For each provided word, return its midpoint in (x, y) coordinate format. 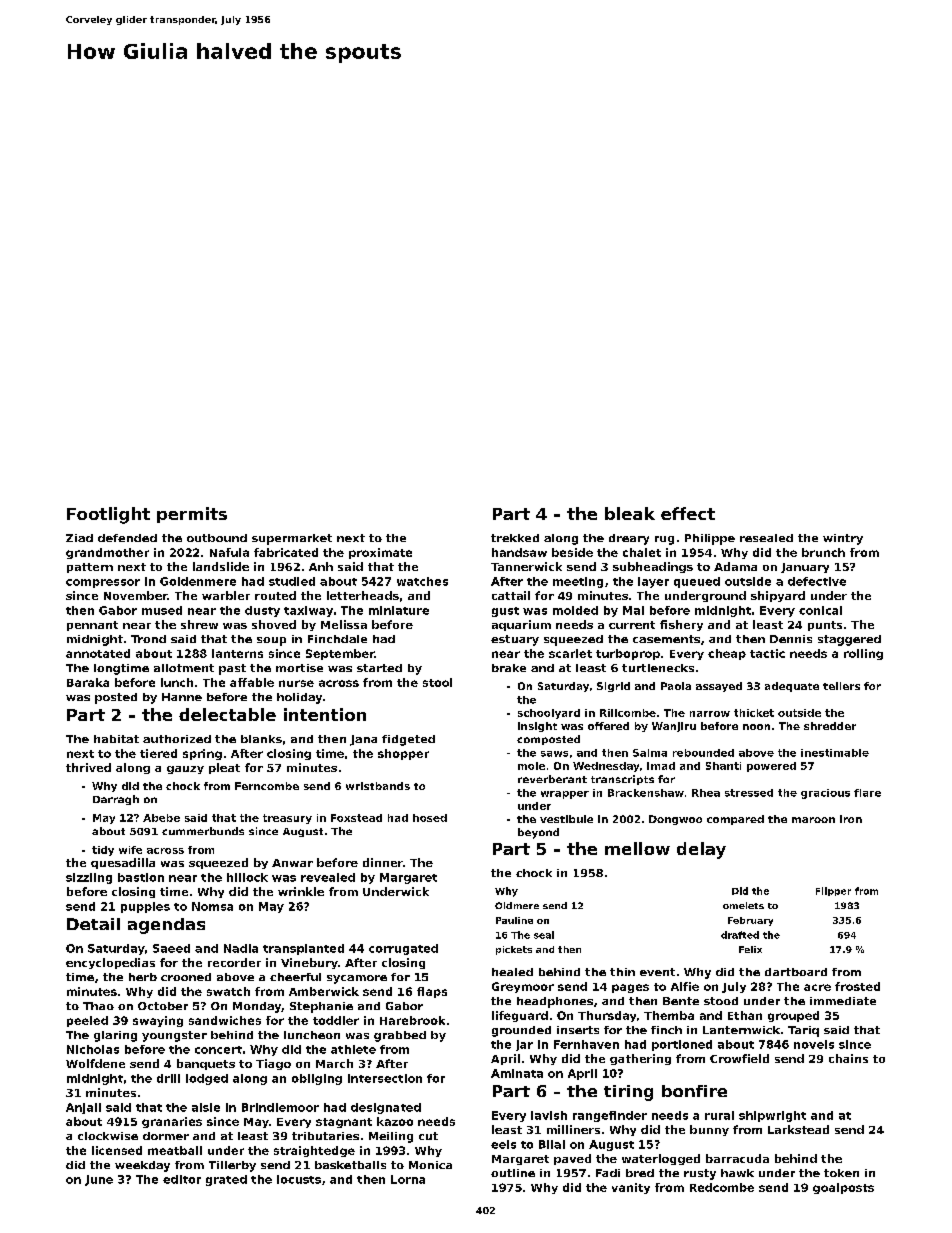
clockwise (108, 1136)
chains (848, 1058)
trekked (515, 538)
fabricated (286, 552)
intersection (385, 1078)
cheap (727, 654)
